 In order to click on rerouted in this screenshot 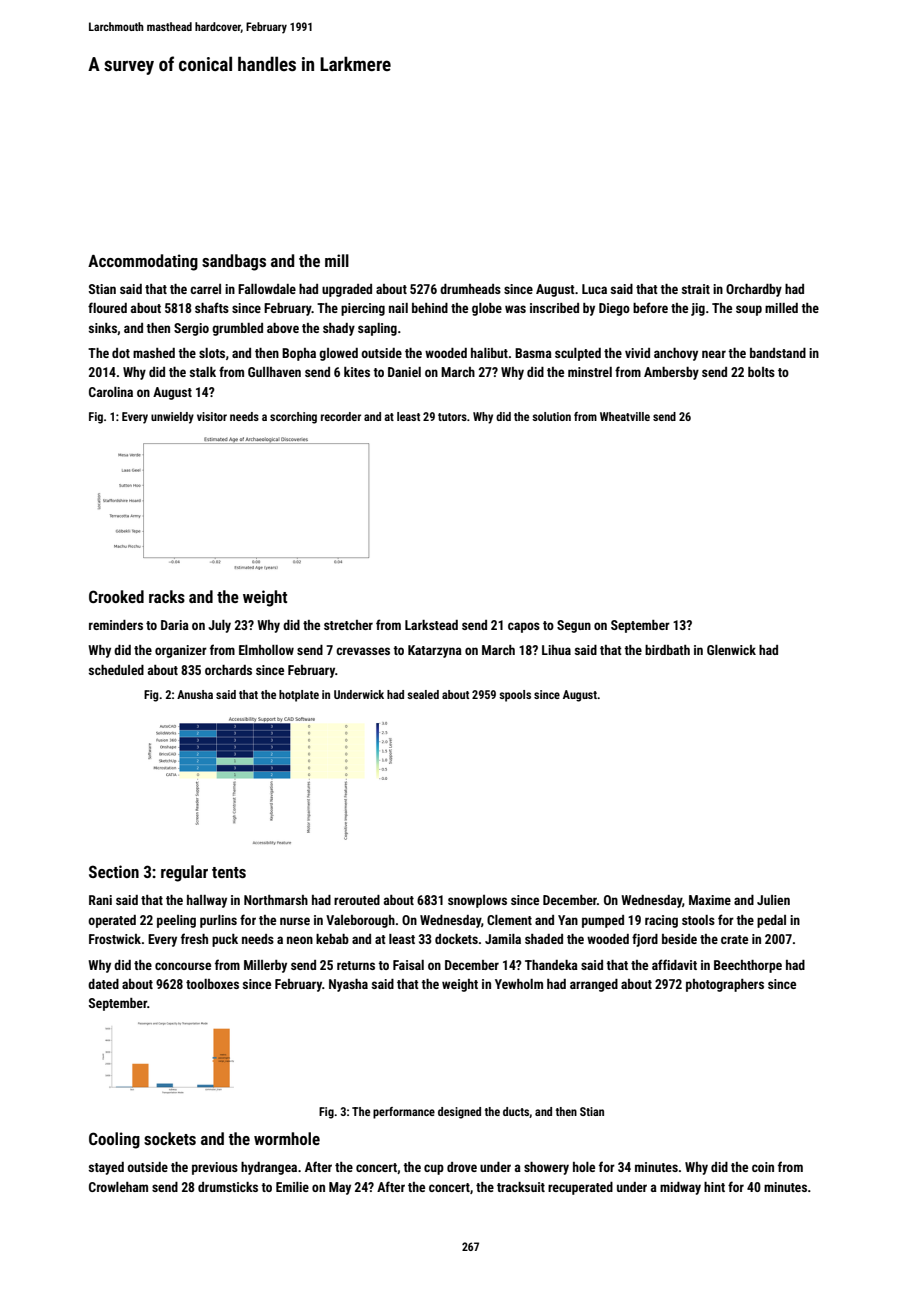, I will do `click(357, 900)`.
